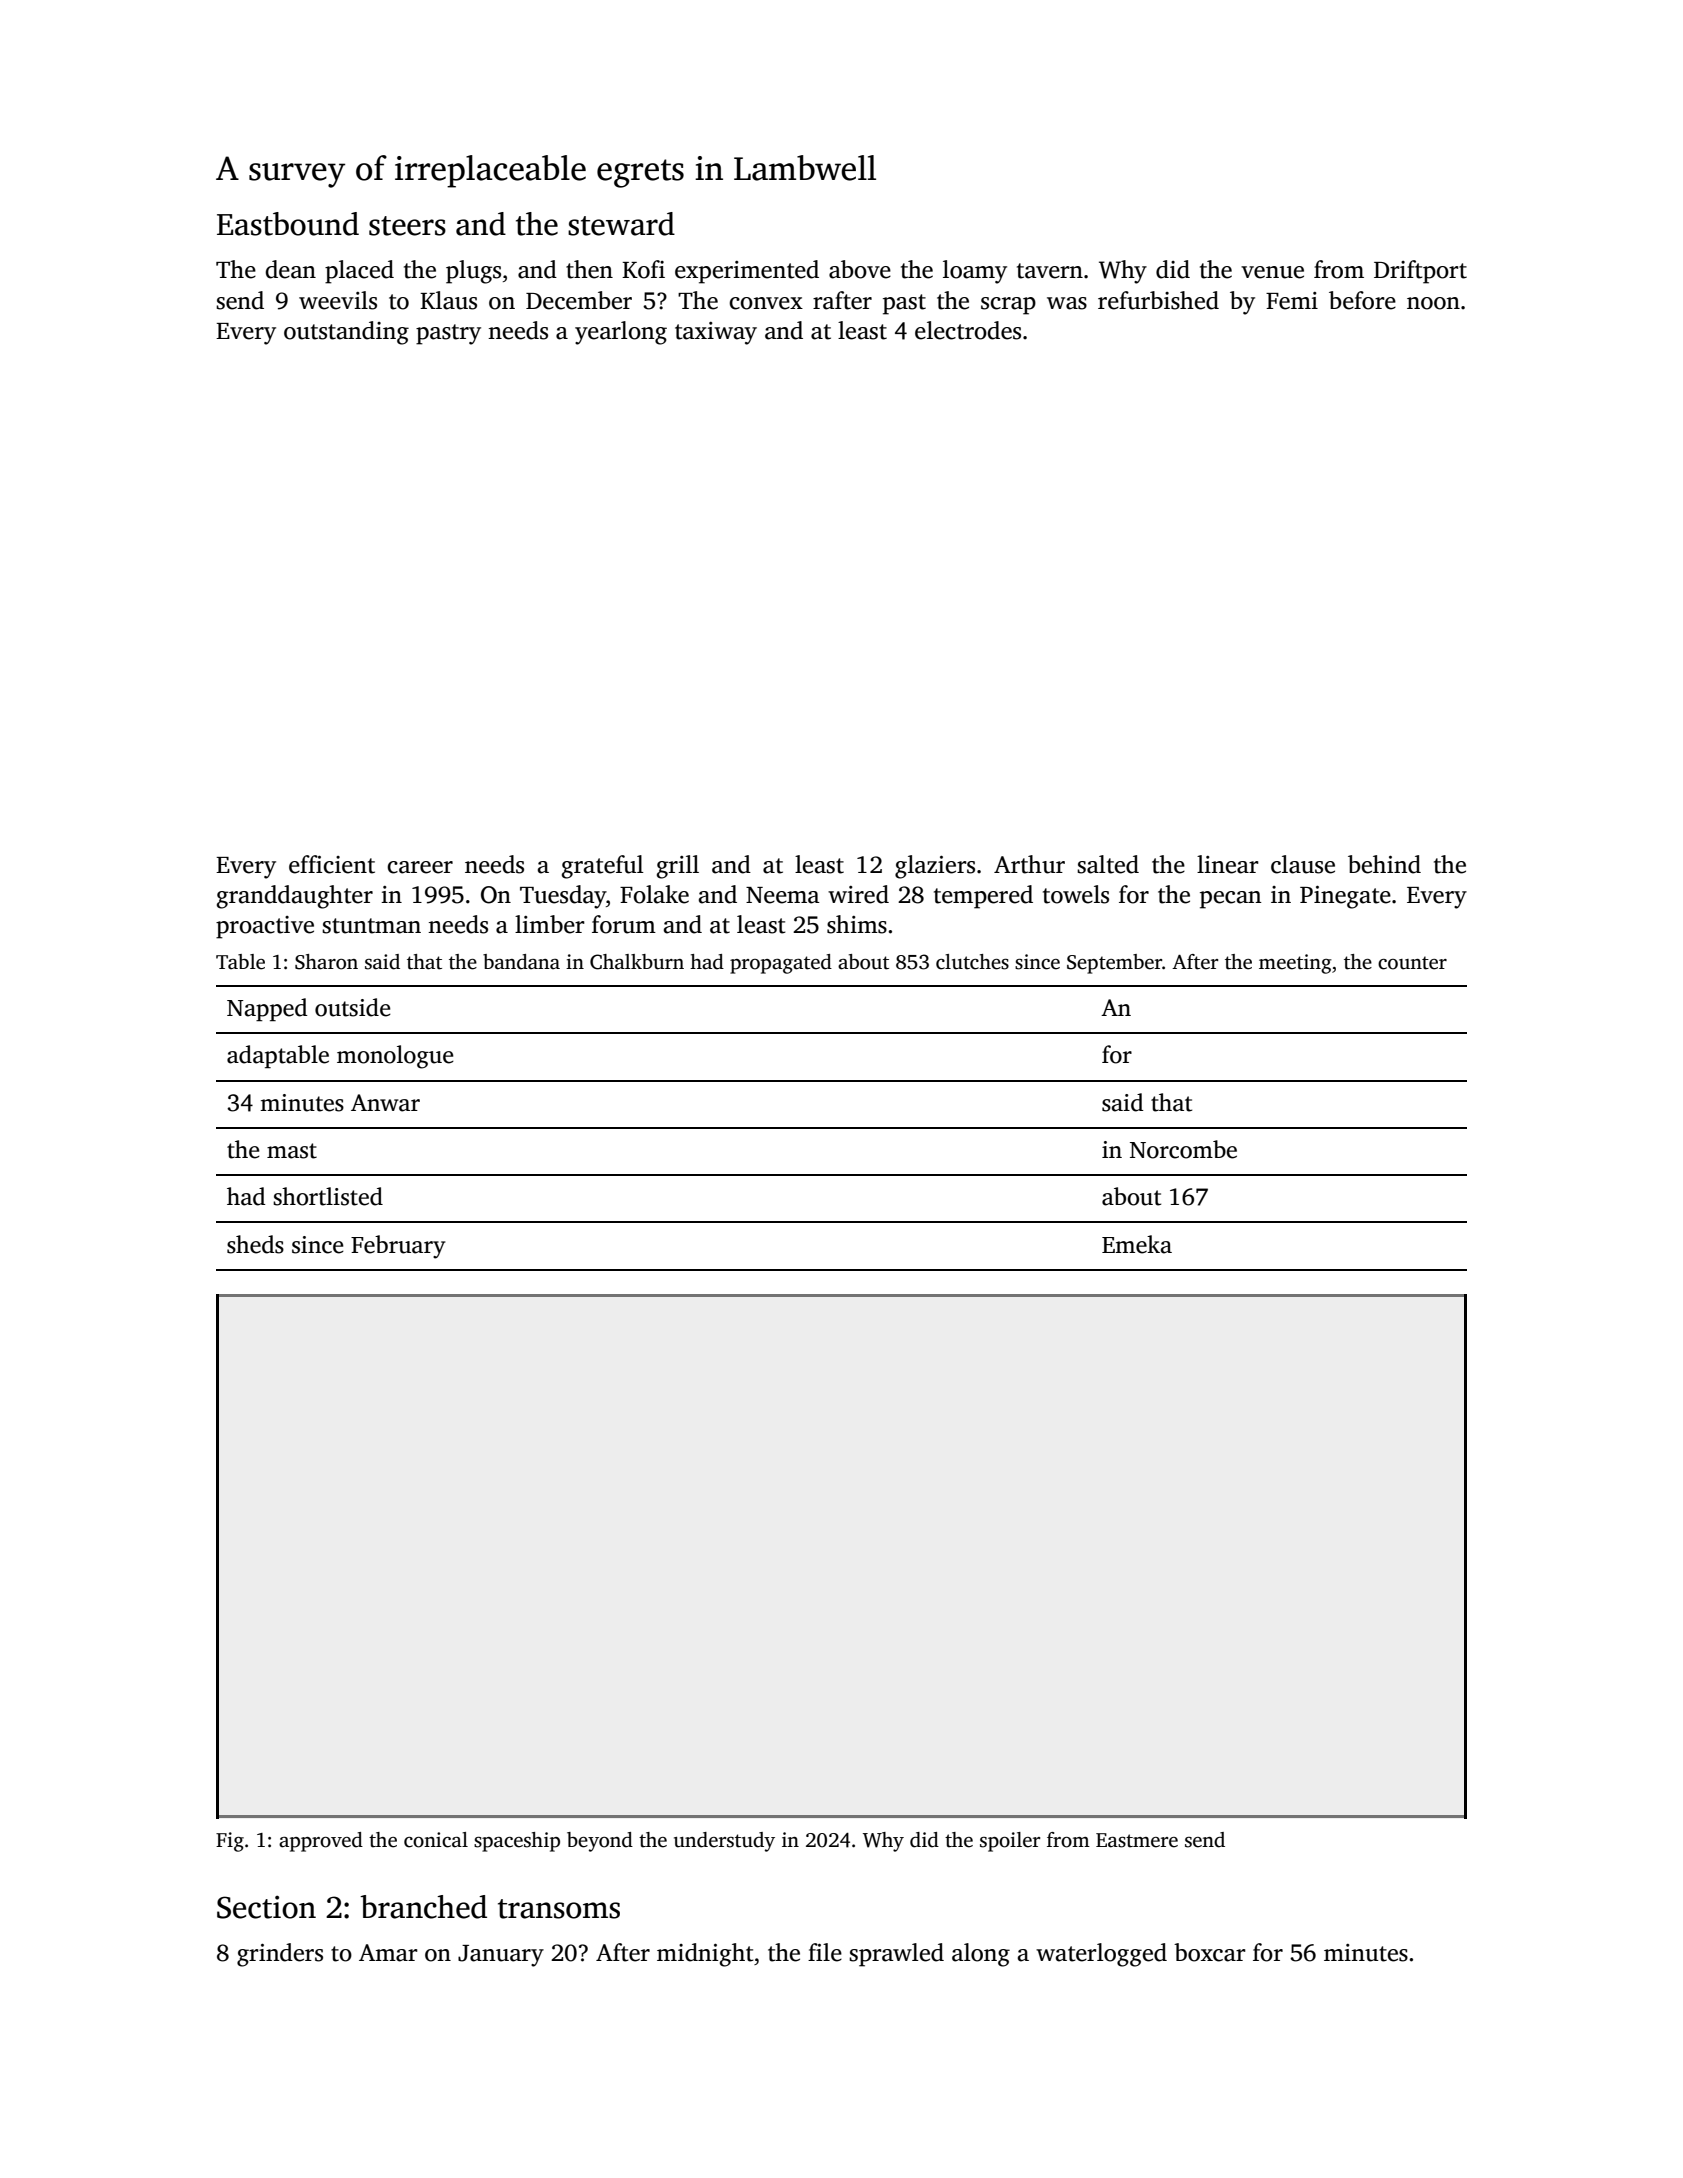 This screenshot has height=2178, width=1683. What do you see at coordinates (1137, 1840) in the screenshot?
I see `Eastmere` at bounding box center [1137, 1840].
